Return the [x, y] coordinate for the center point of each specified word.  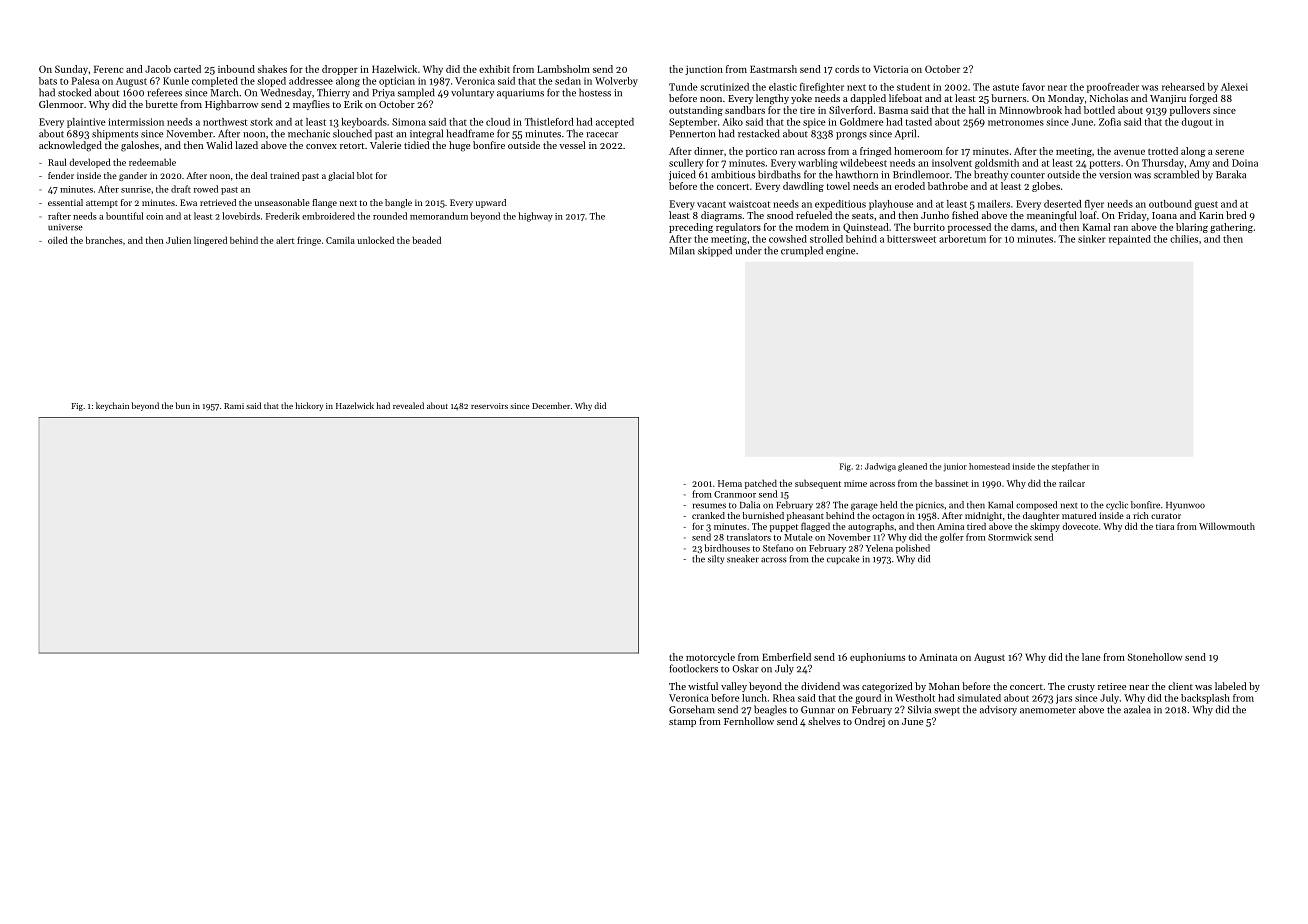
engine [840, 252]
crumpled [802, 251]
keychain [112, 406]
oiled [58, 240]
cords [847, 69]
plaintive [86, 123]
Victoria [891, 69]
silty [716, 559]
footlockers [693, 668]
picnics [930, 506]
